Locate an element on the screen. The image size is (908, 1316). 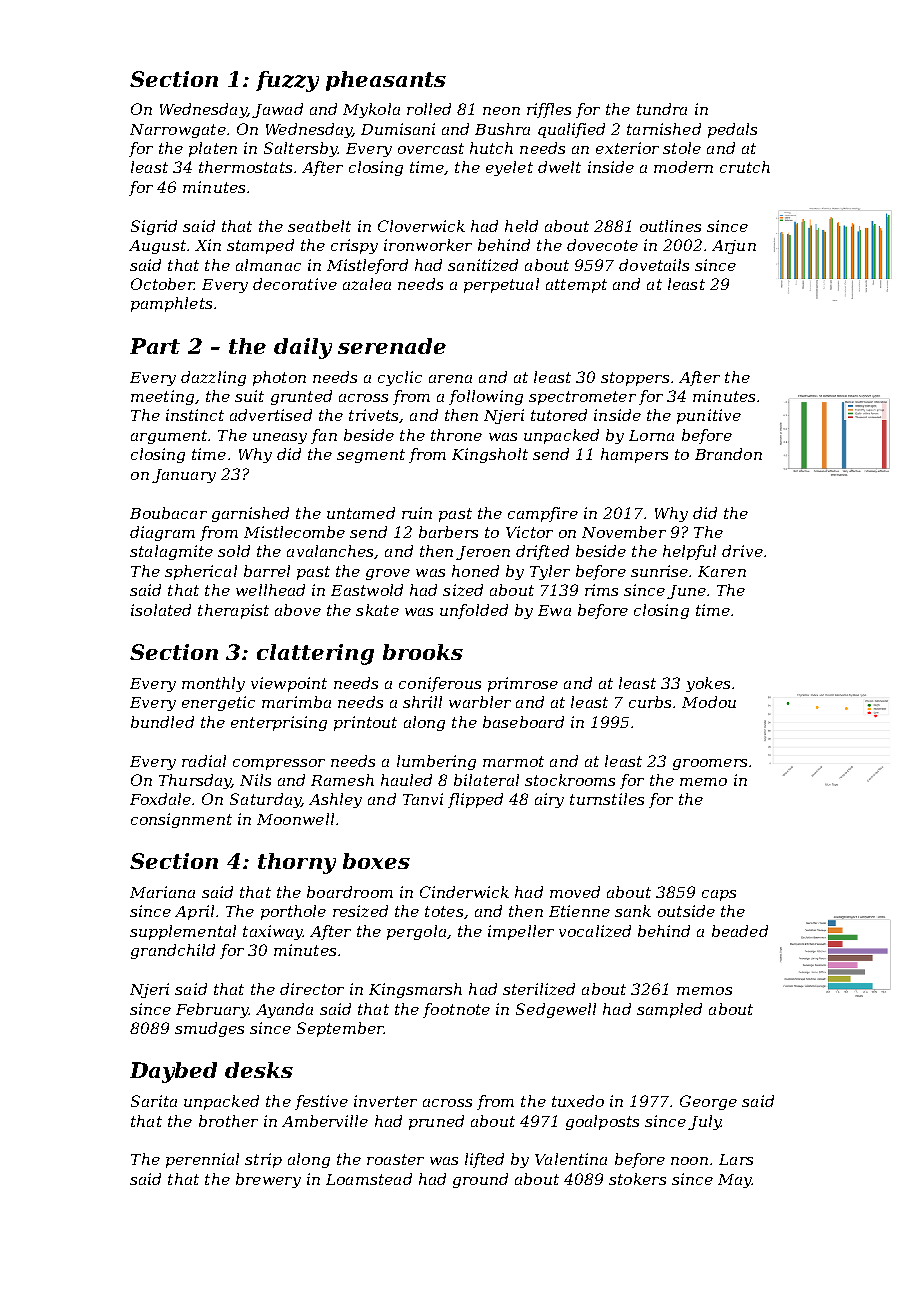
isolated is located at coordinates (161, 610).
